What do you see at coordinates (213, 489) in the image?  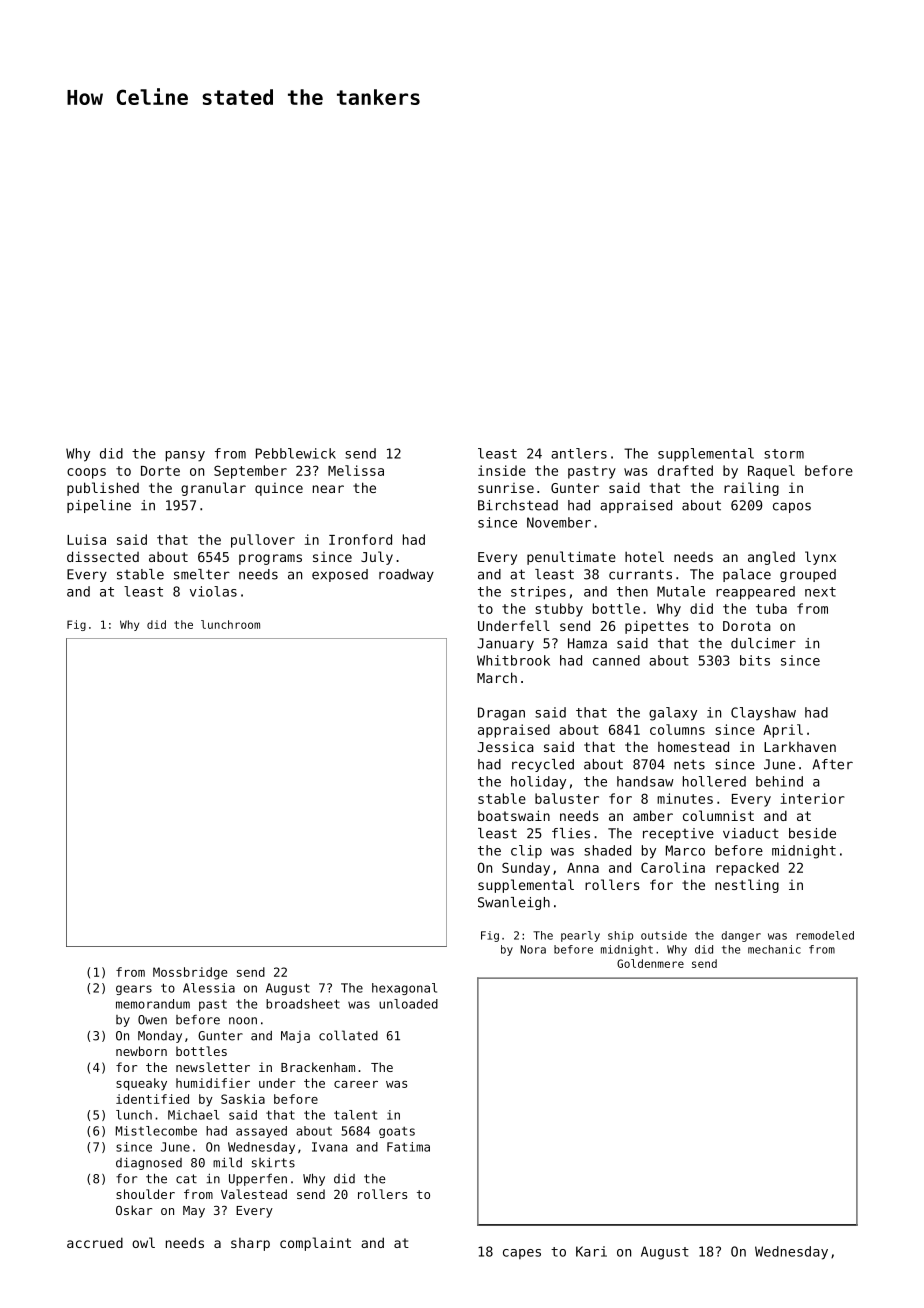 I see `granular` at bounding box center [213, 489].
